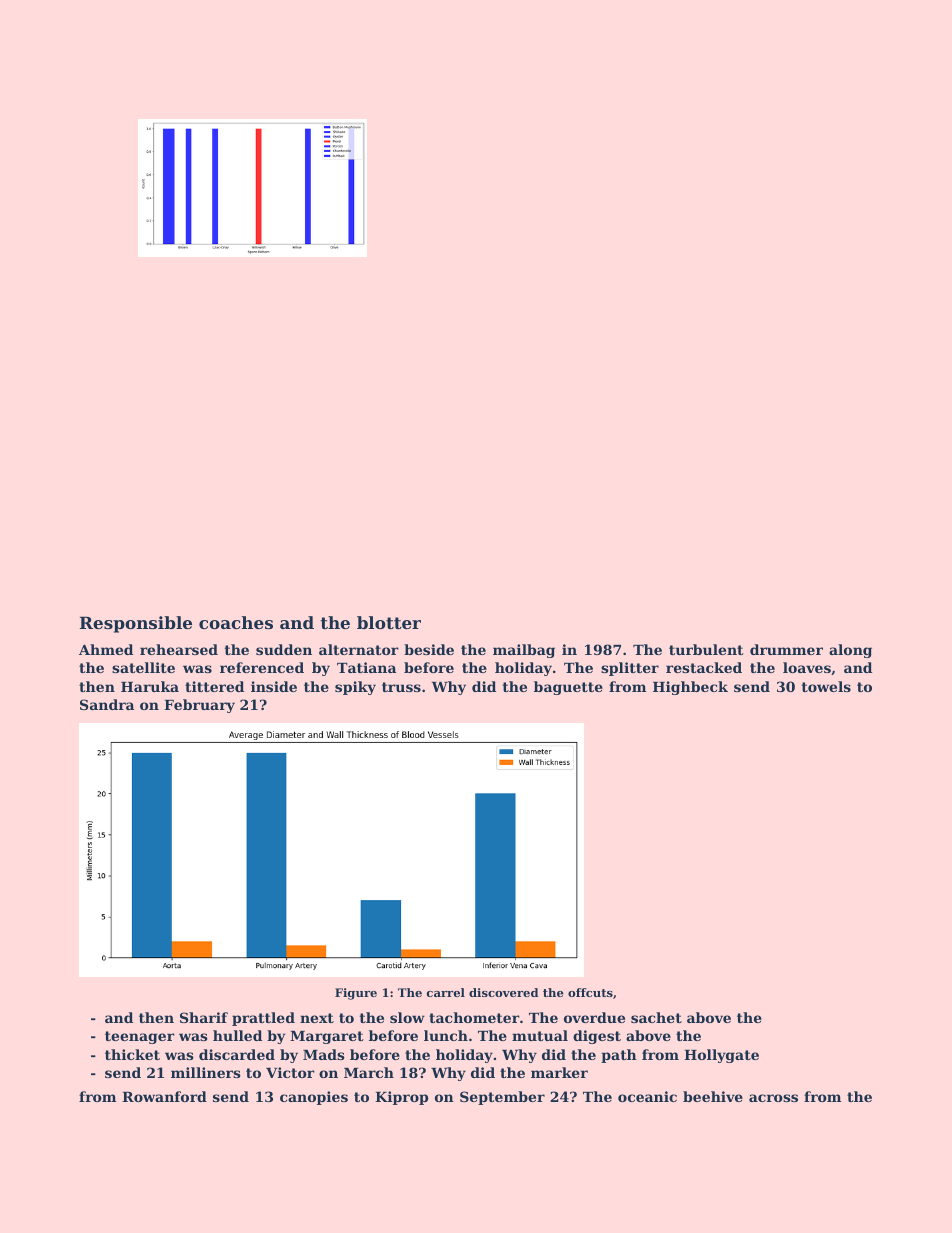 The width and height of the screenshot is (952, 1233). What do you see at coordinates (401, 687) in the screenshot?
I see `truss` at bounding box center [401, 687].
